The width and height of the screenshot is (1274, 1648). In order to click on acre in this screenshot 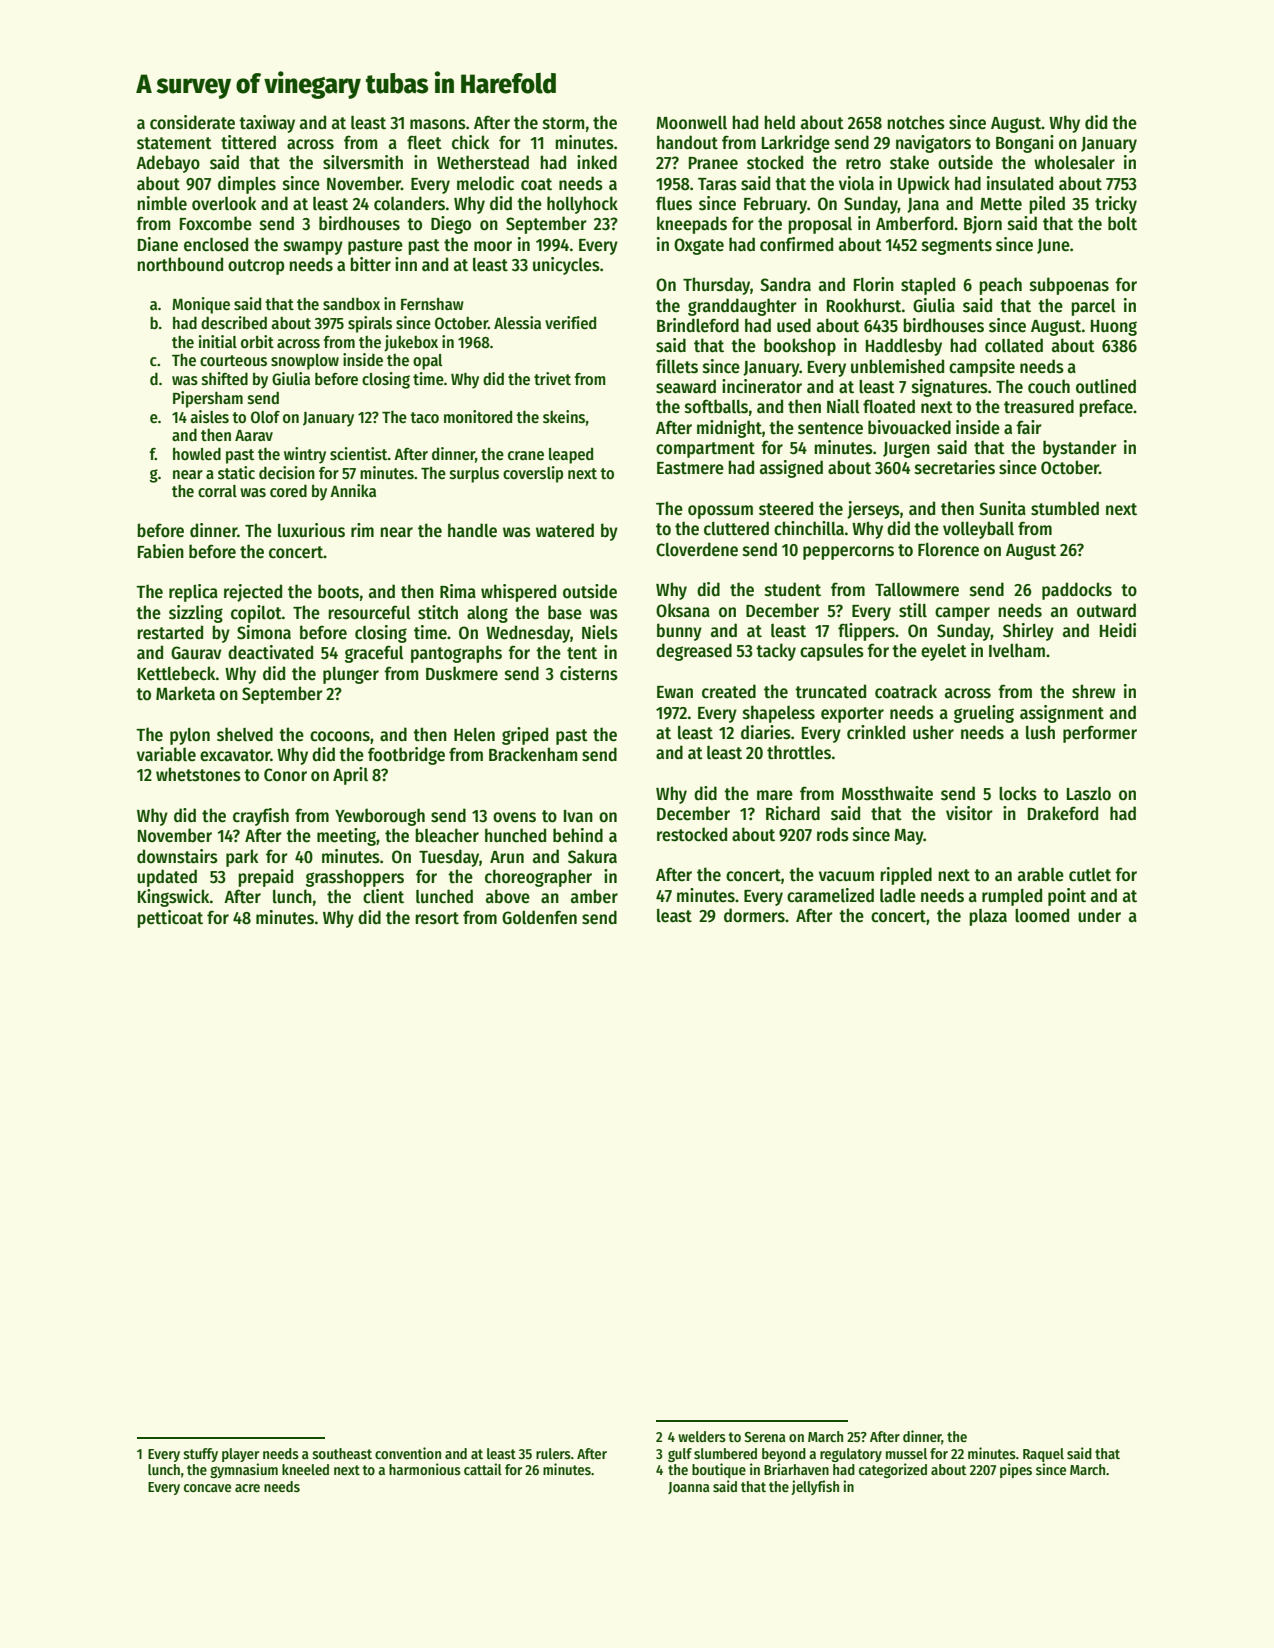, I will do `click(247, 1488)`.
